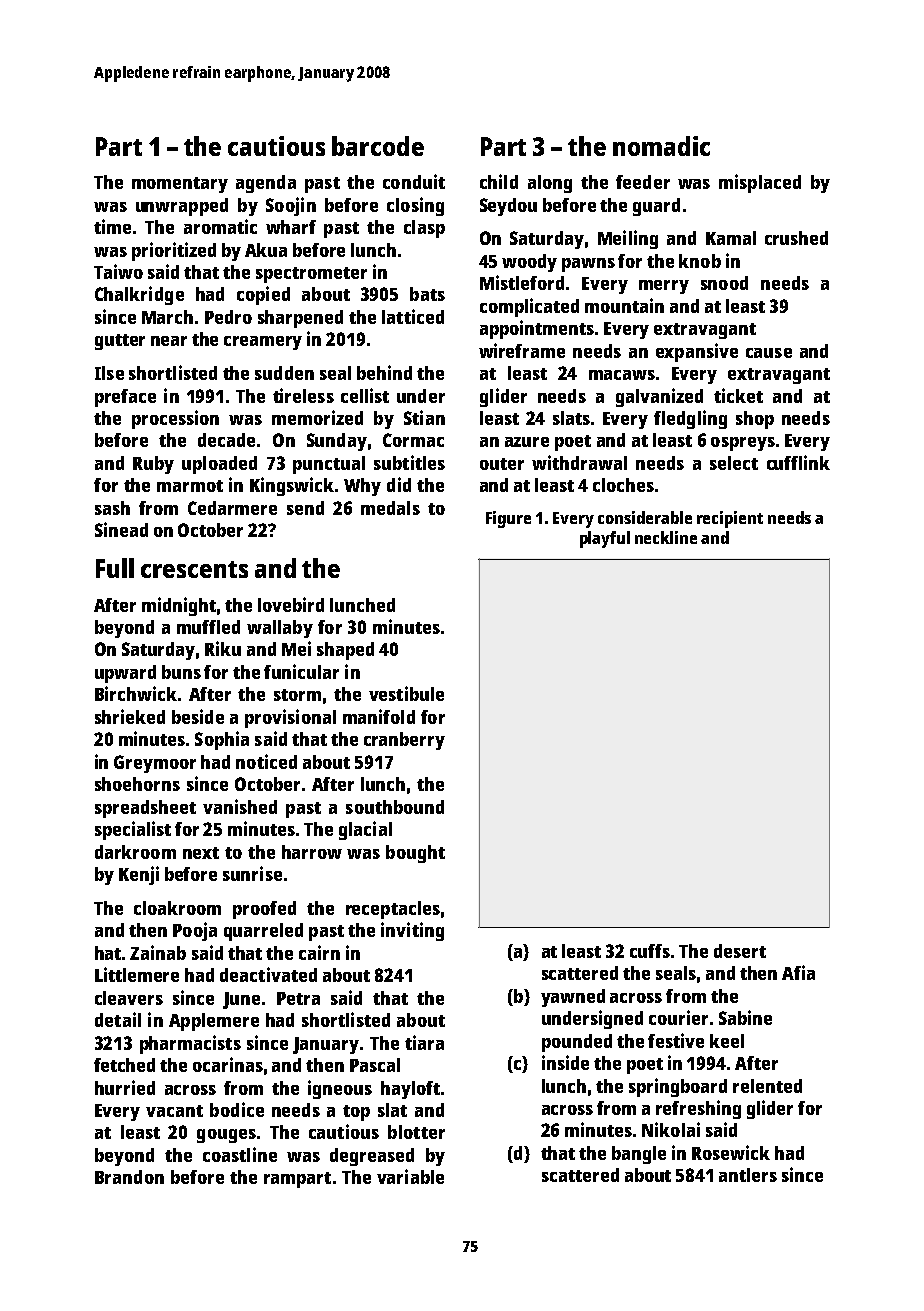 The width and height of the page is (924, 1311). What do you see at coordinates (409, 462) in the page?
I see `subtitles` at bounding box center [409, 462].
